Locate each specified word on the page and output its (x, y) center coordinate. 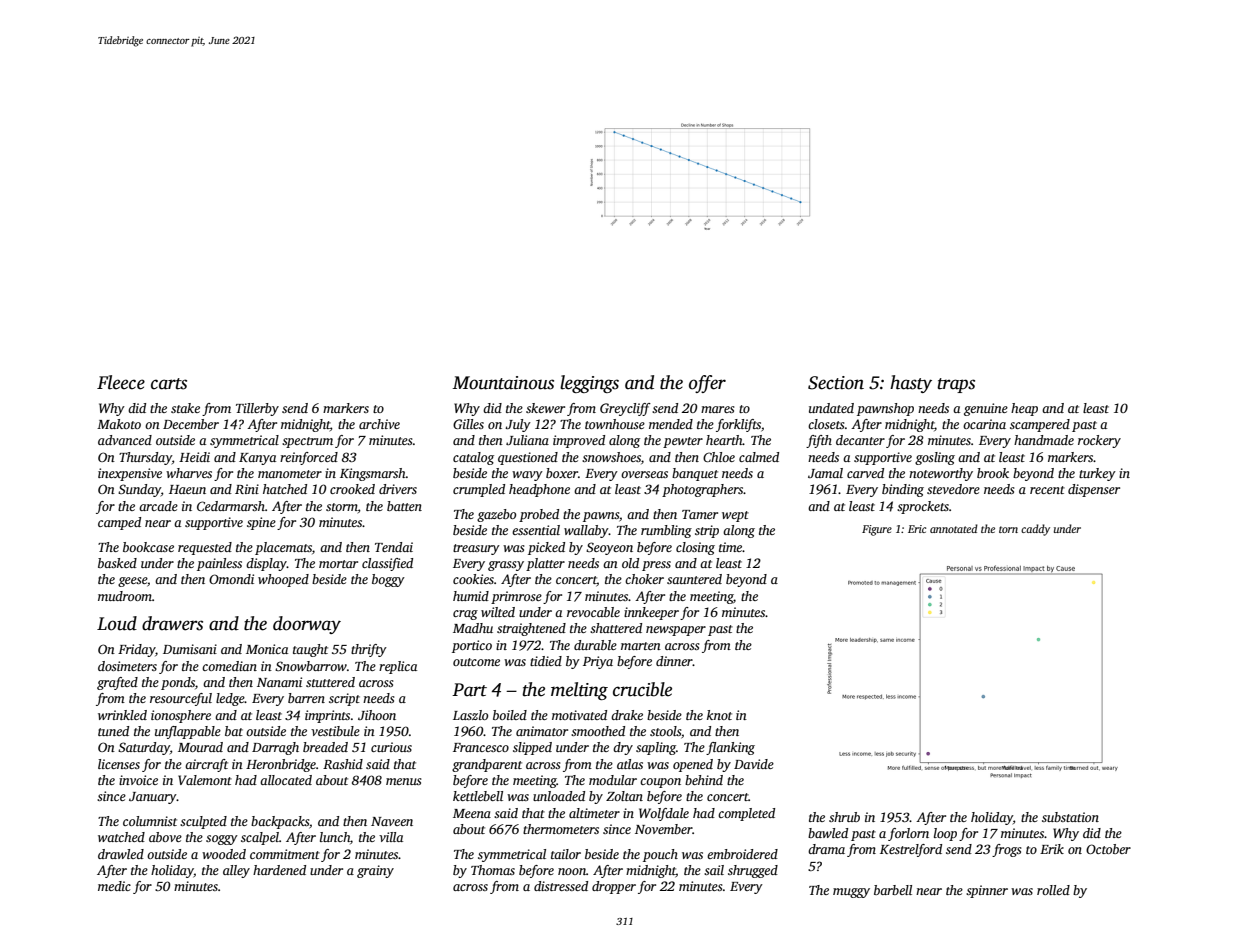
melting (579, 691)
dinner (674, 661)
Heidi (194, 457)
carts (169, 384)
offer (707, 384)
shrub (844, 817)
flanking (730, 748)
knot (719, 715)
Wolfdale (664, 814)
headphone (539, 490)
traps (956, 385)
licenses (119, 764)
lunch (335, 837)
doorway (307, 625)
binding (903, 490)
